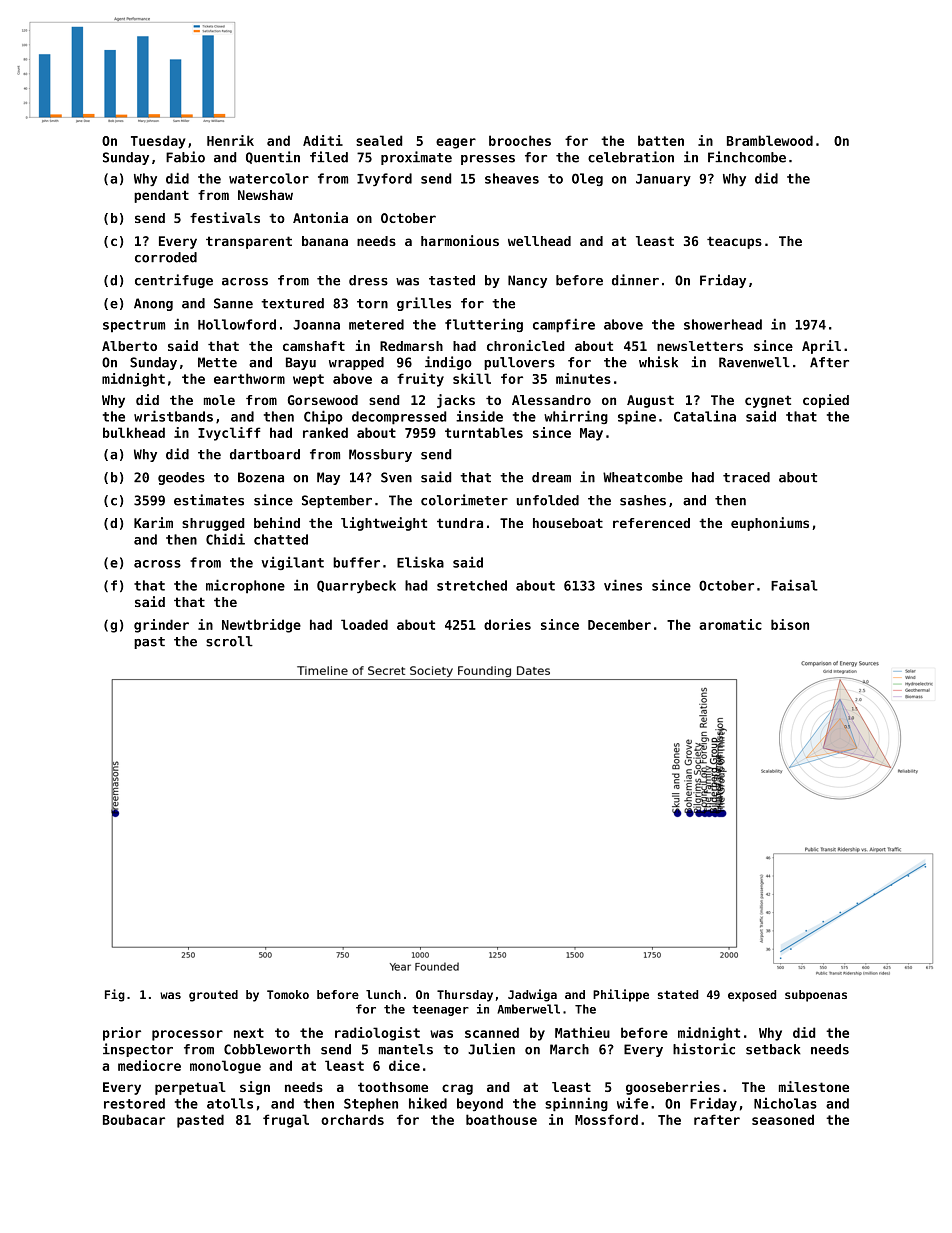  What do you see at coordinates (507, 624) in the page?
I see `dories` at bounding box center [507, 624].
